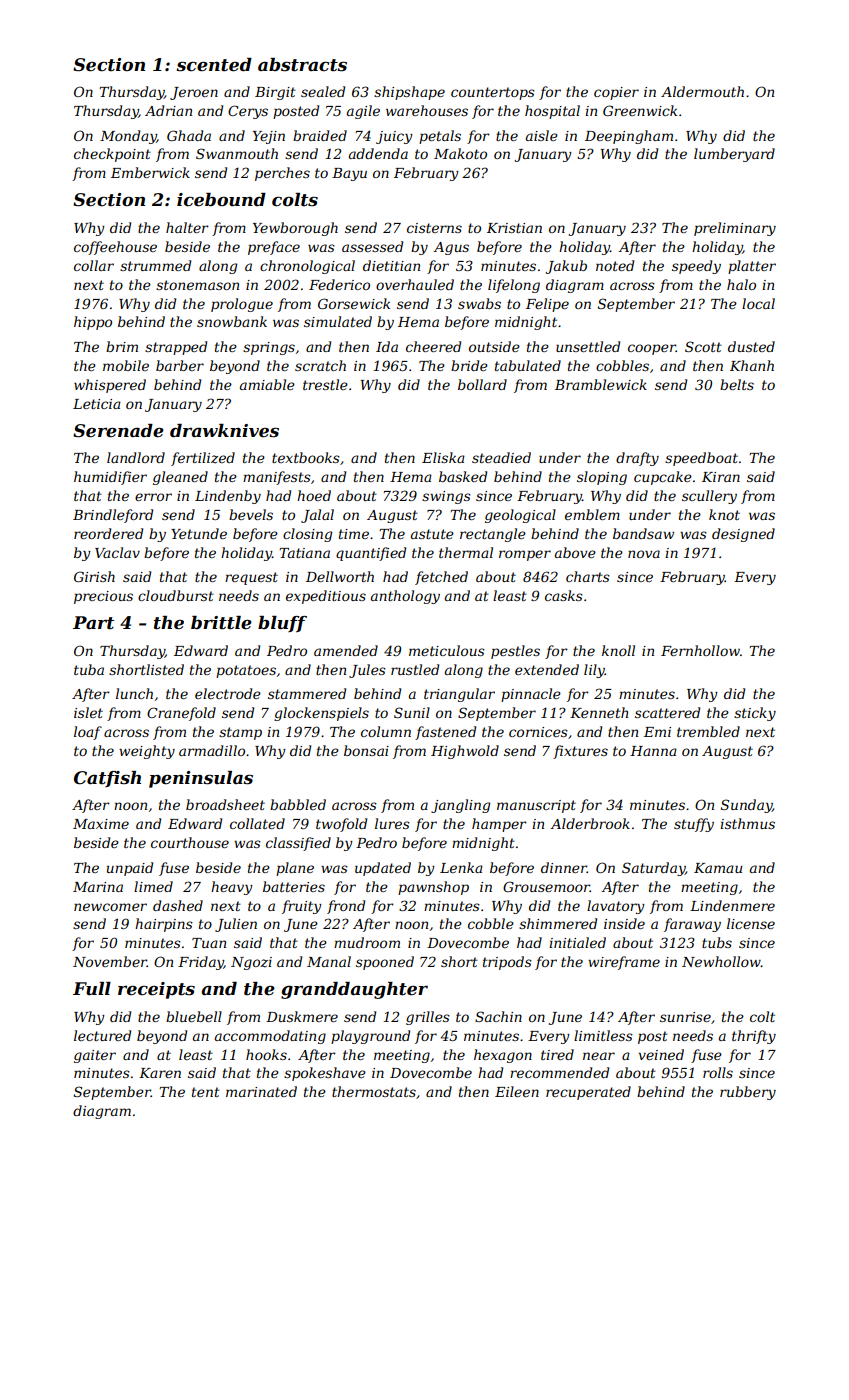 Image resolution: width=849 pixels, height=1400 pixels. What do you see at coordinates (180, 365) in the page?
I see `barber` at bounding box center [180, 365].
